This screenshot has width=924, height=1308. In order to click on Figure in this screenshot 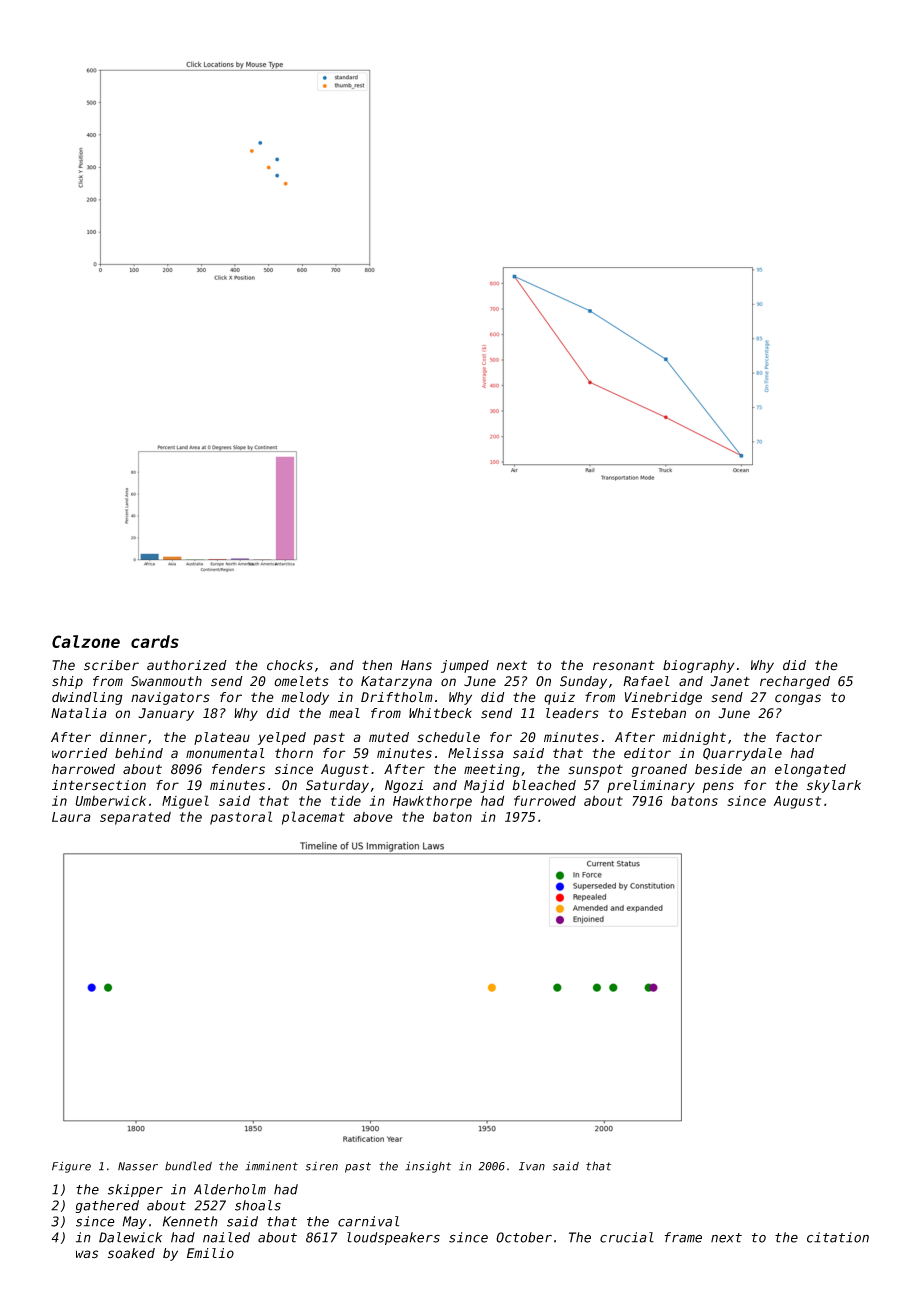, I will do `click(71, 1167)`.
